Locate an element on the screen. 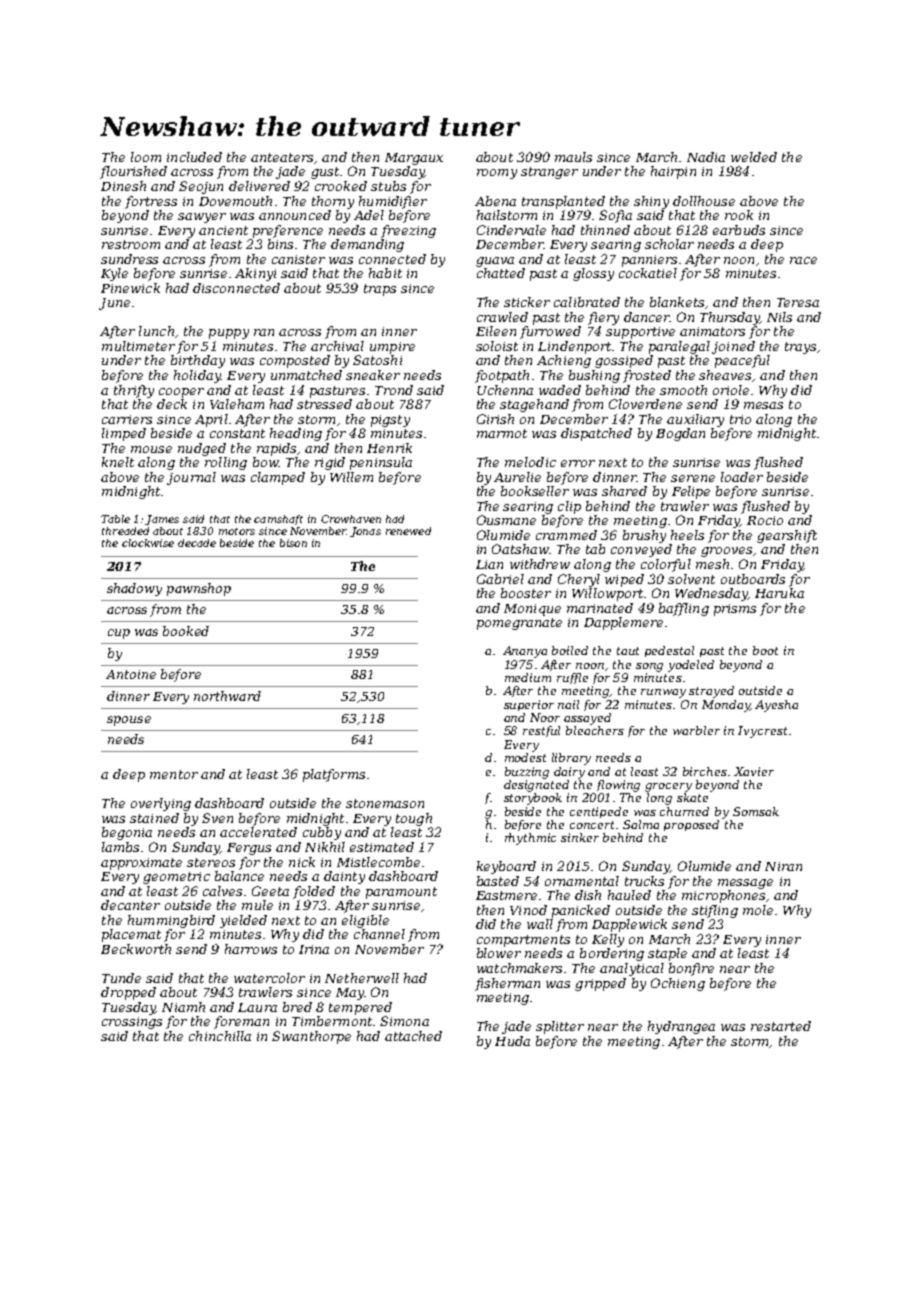 This screenshot has height=1314, width=924. overlying is located at coordinates (161, 804).
